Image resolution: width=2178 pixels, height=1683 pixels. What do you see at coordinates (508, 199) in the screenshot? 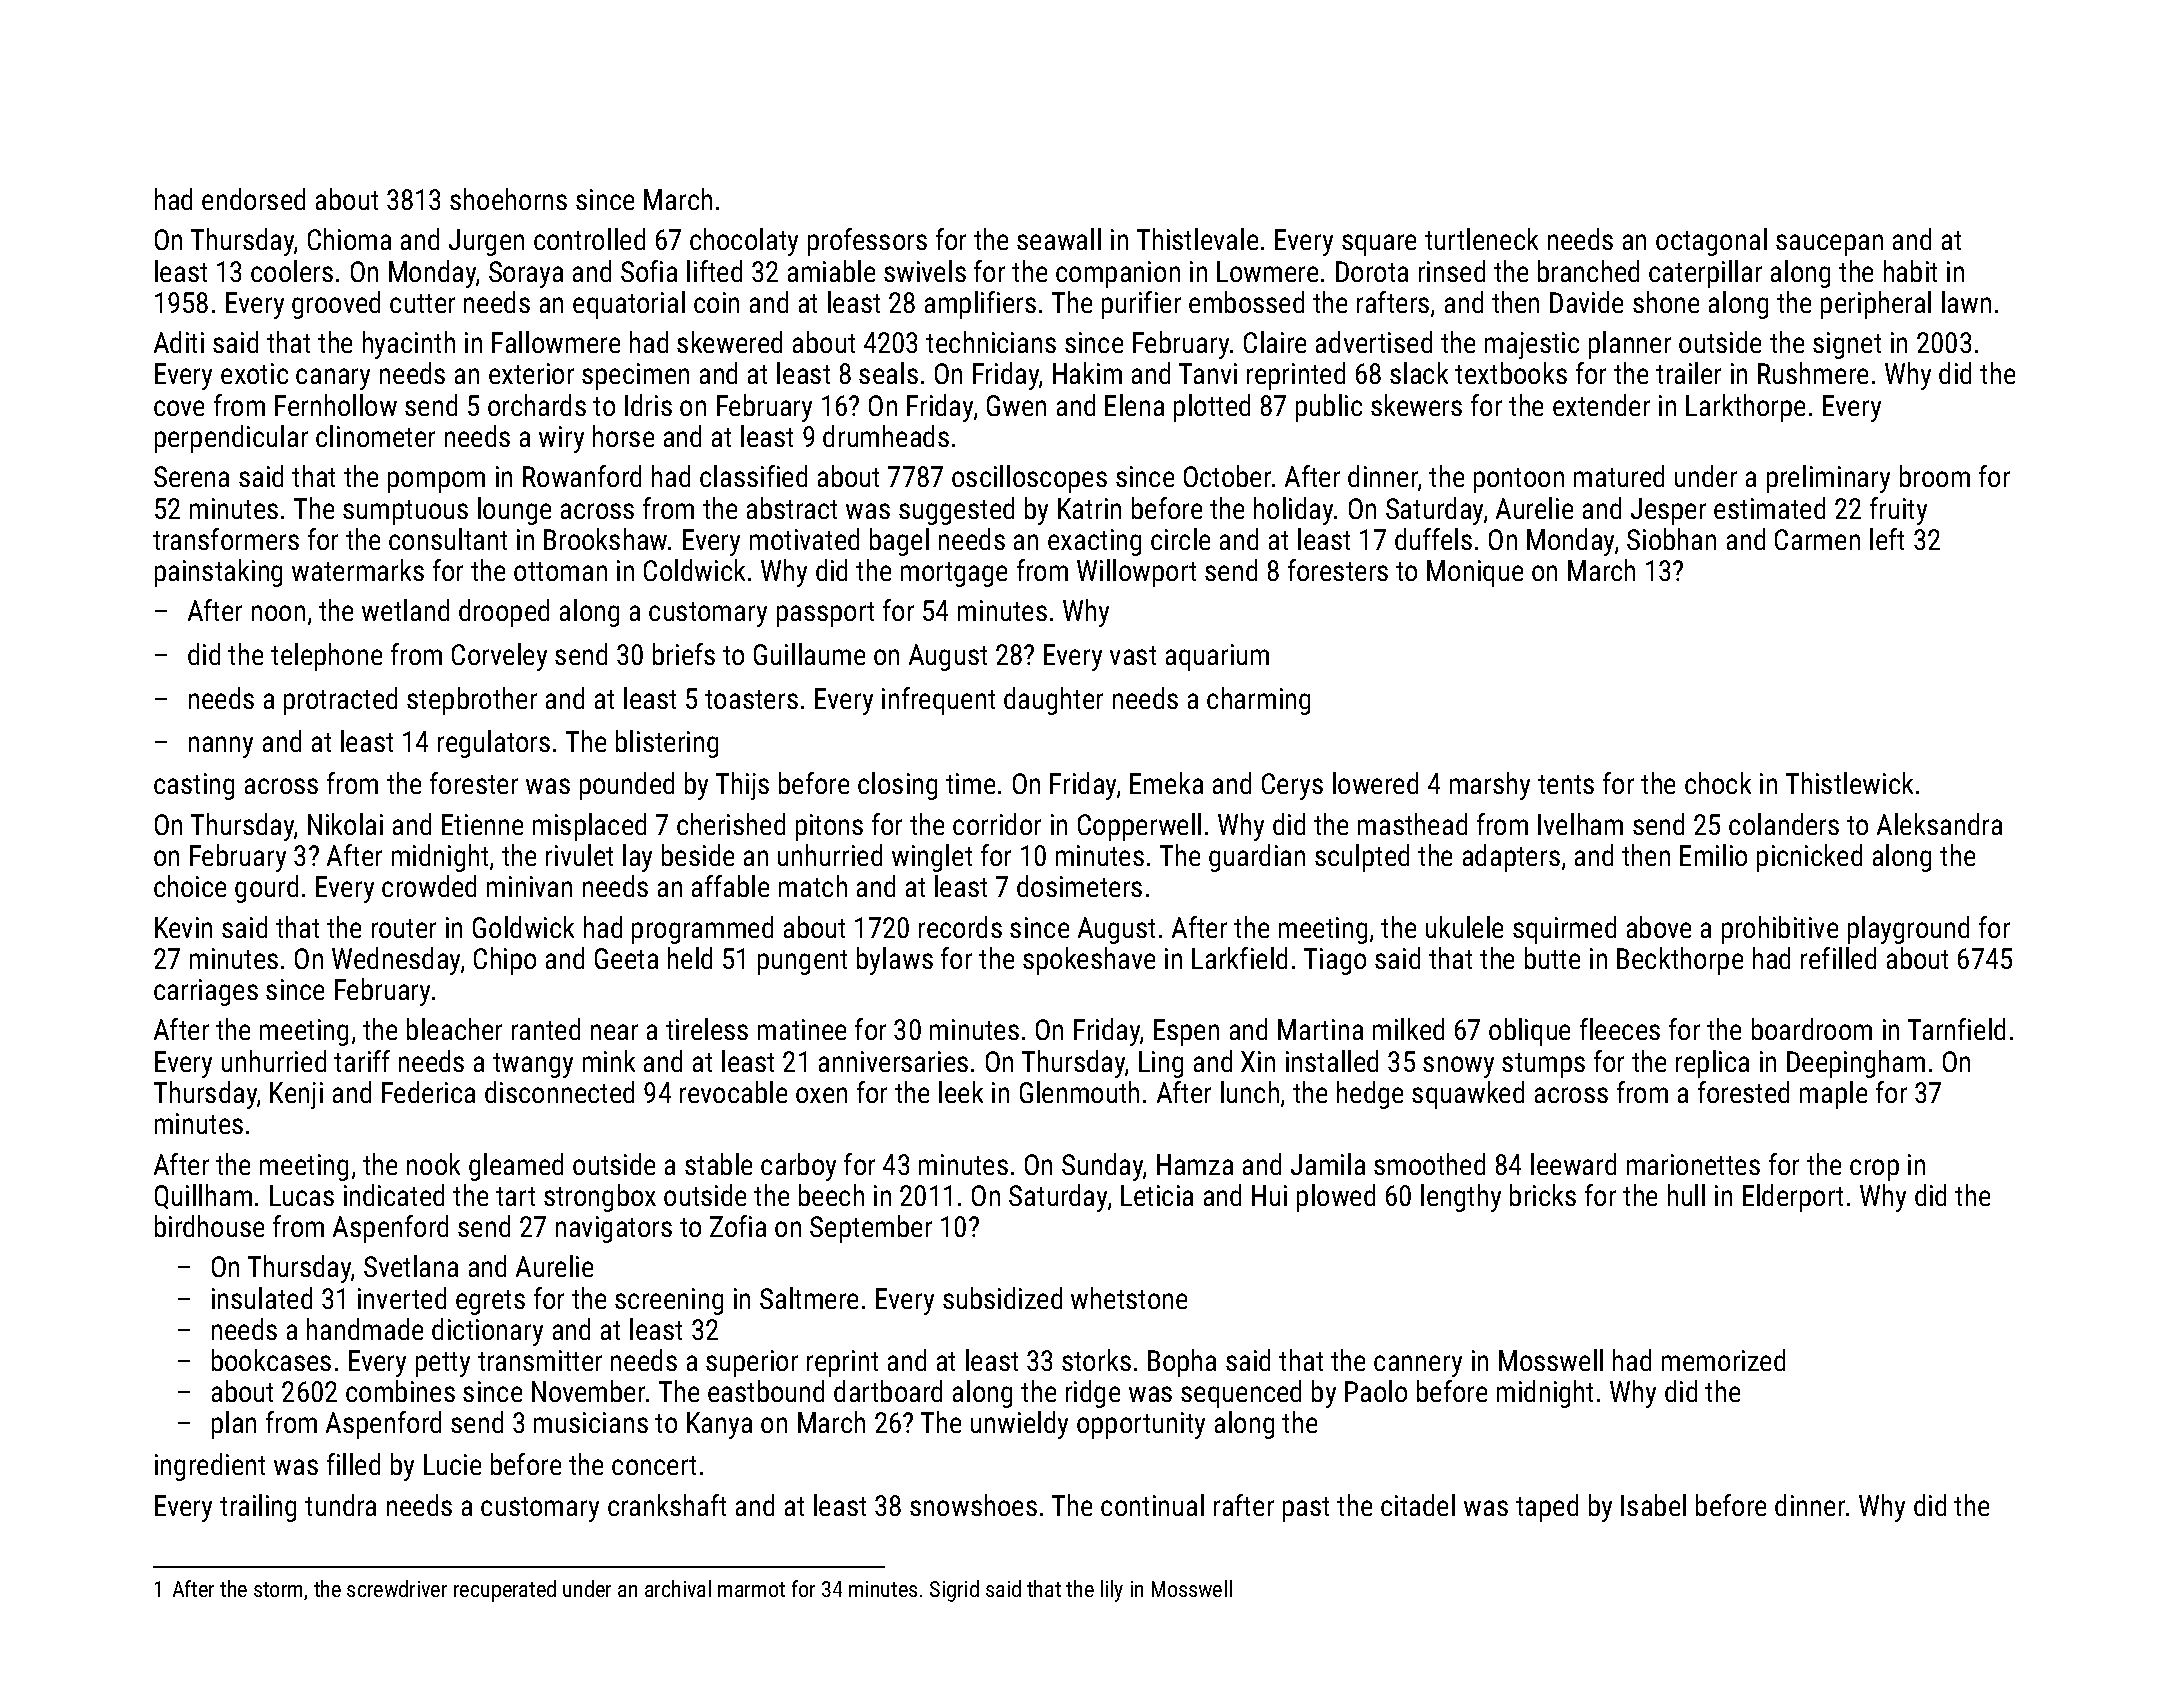
I see `shoehorns` at bounding box center [508, 199].
